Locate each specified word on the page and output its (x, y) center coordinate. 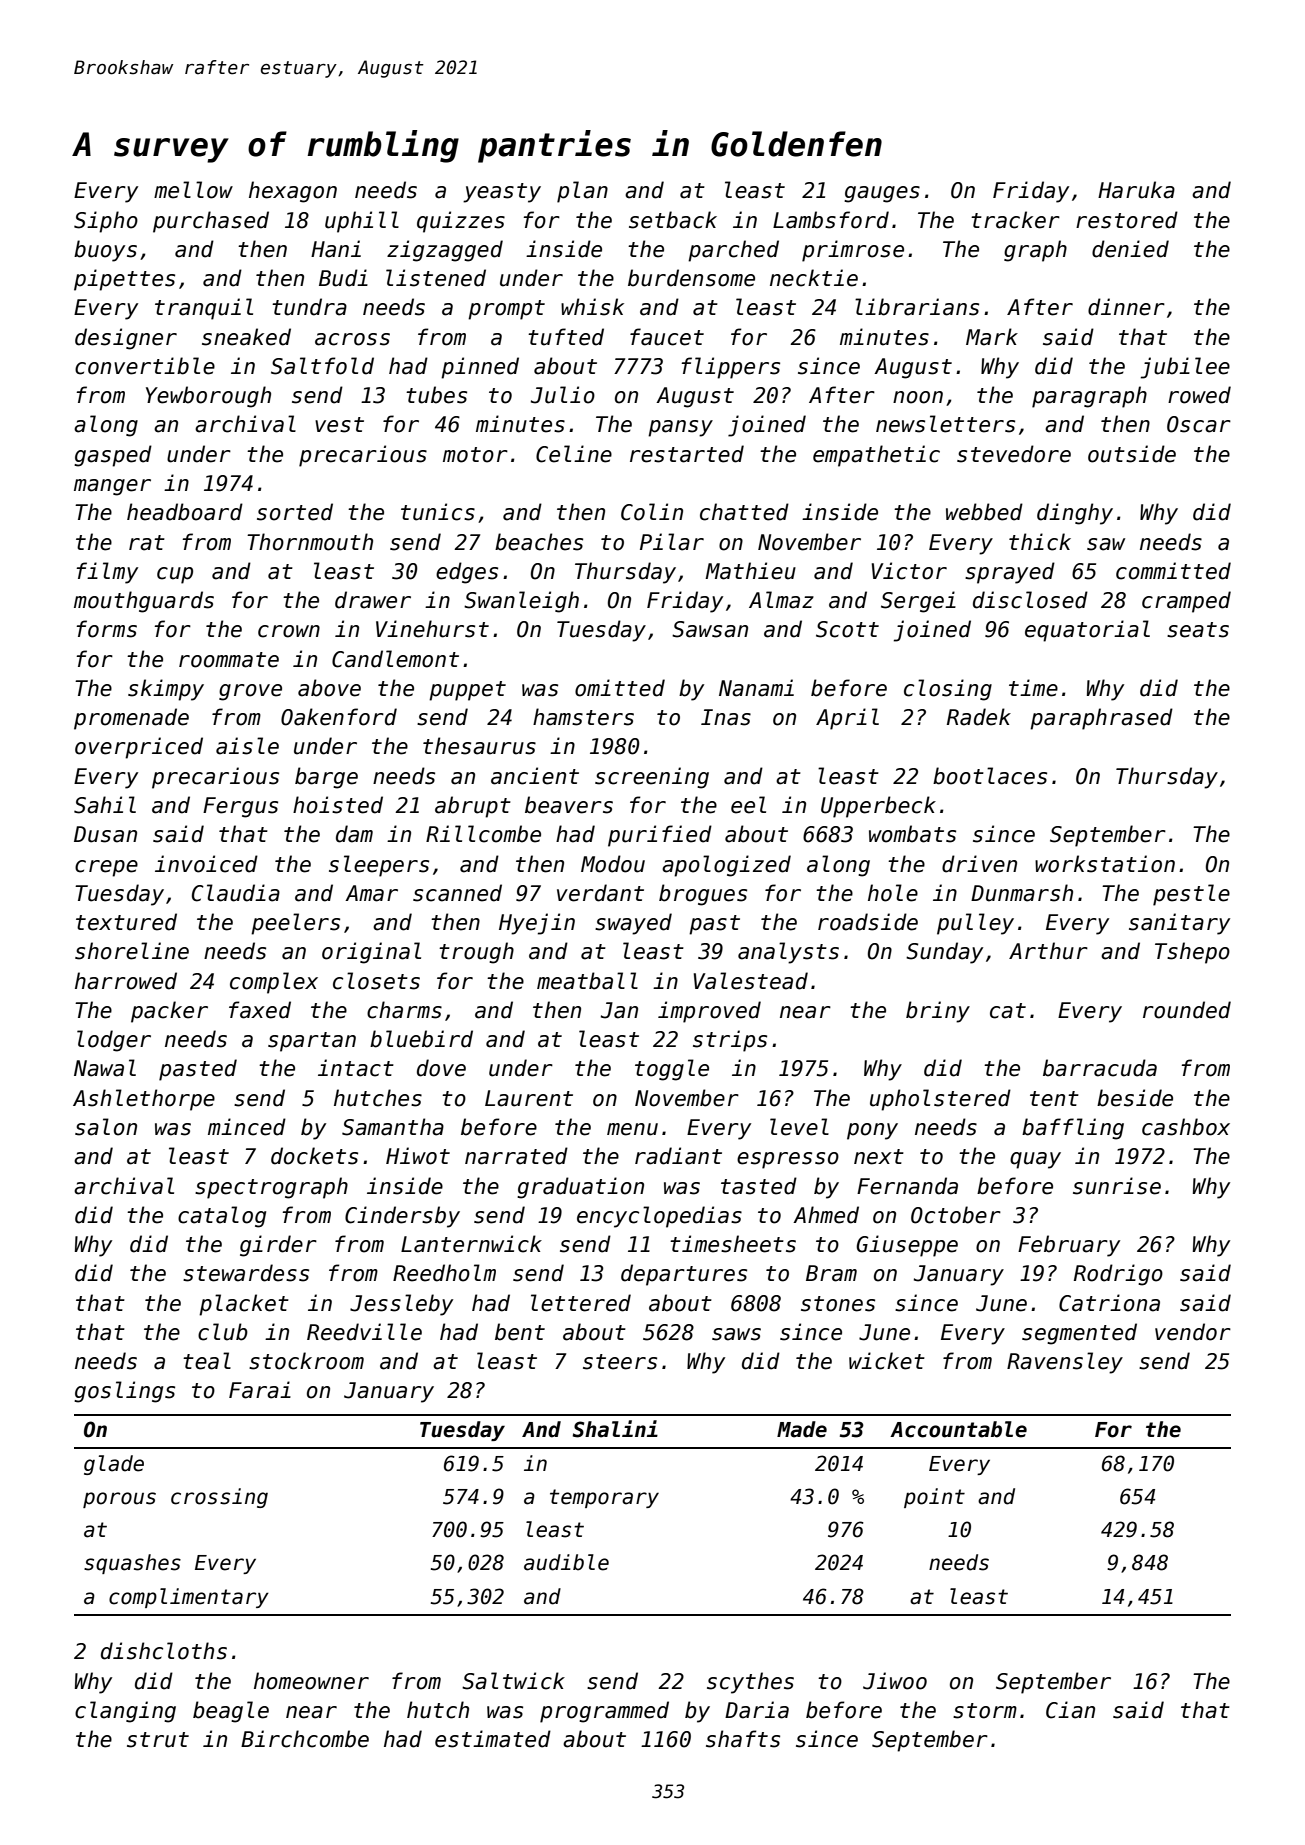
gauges (882, 194)
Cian (1070, 1710)
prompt (506, 310)
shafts (743, 1739)
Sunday (944, 953)
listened (436, 278)
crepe (106, 868)
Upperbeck (878, 807)
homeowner (311, 1681)
